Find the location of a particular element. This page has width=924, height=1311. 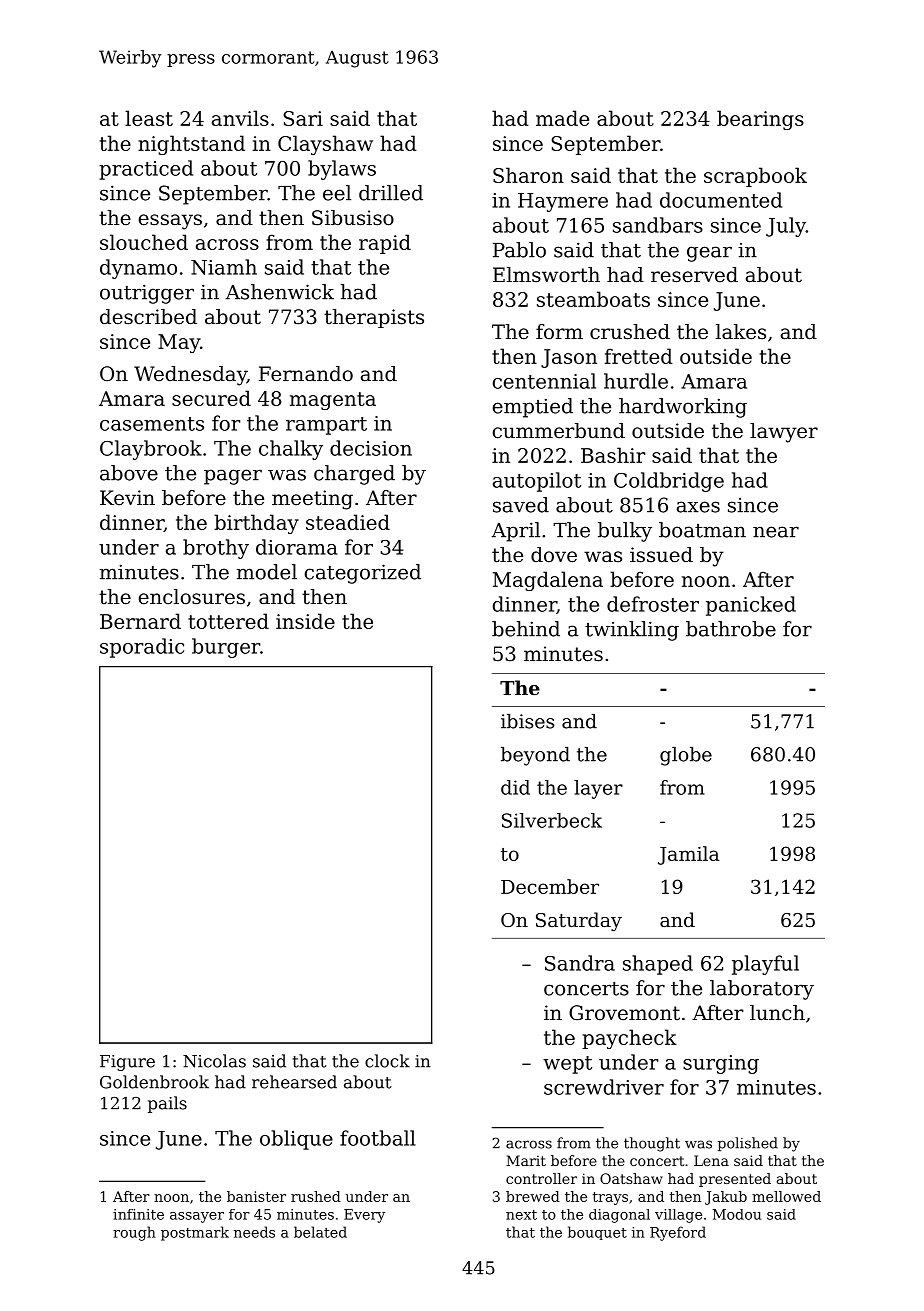

Grovemont is located at coordinates (624, 1013).
